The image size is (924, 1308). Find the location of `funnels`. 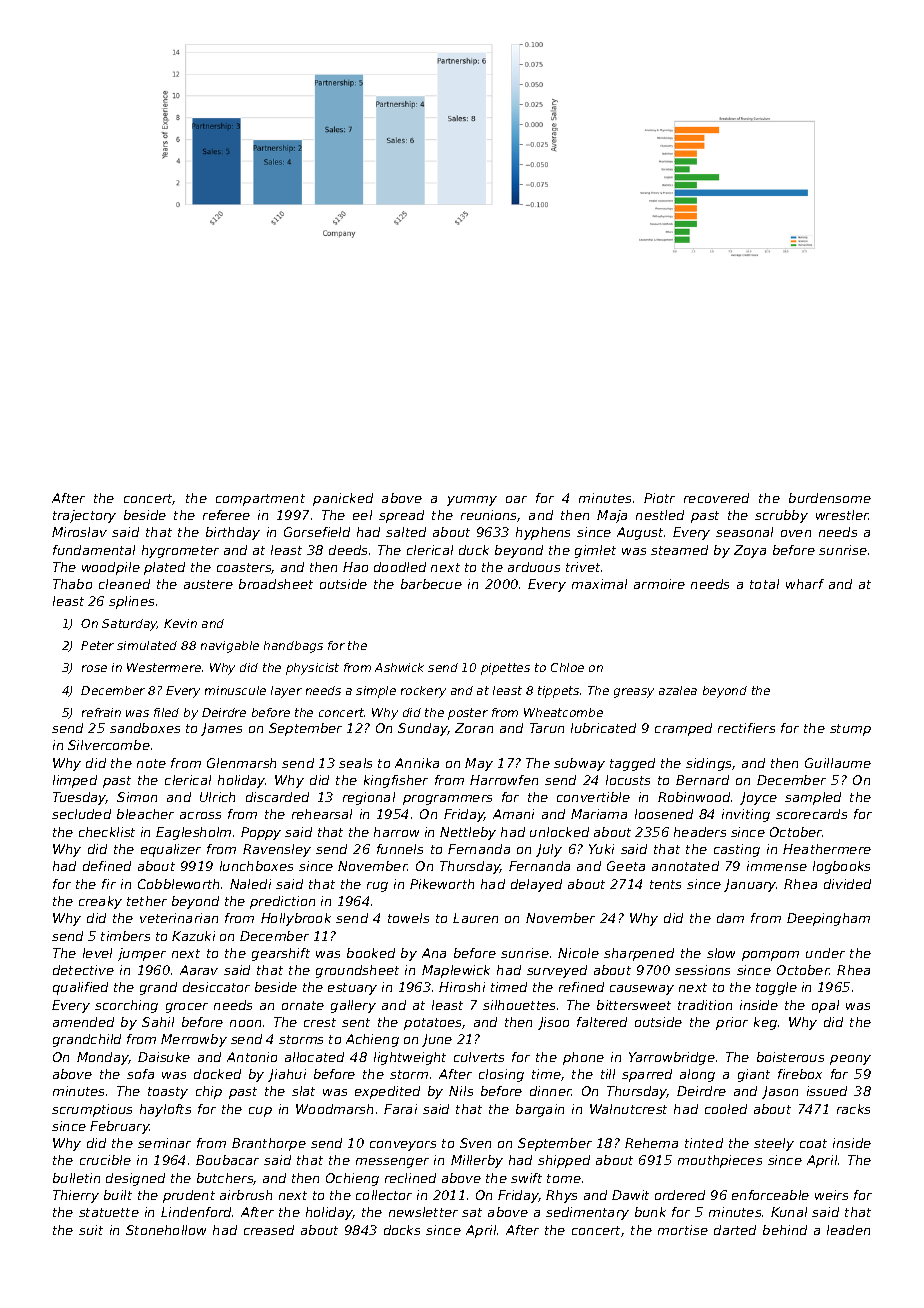

funnels is located at coordinates (400, 849).
